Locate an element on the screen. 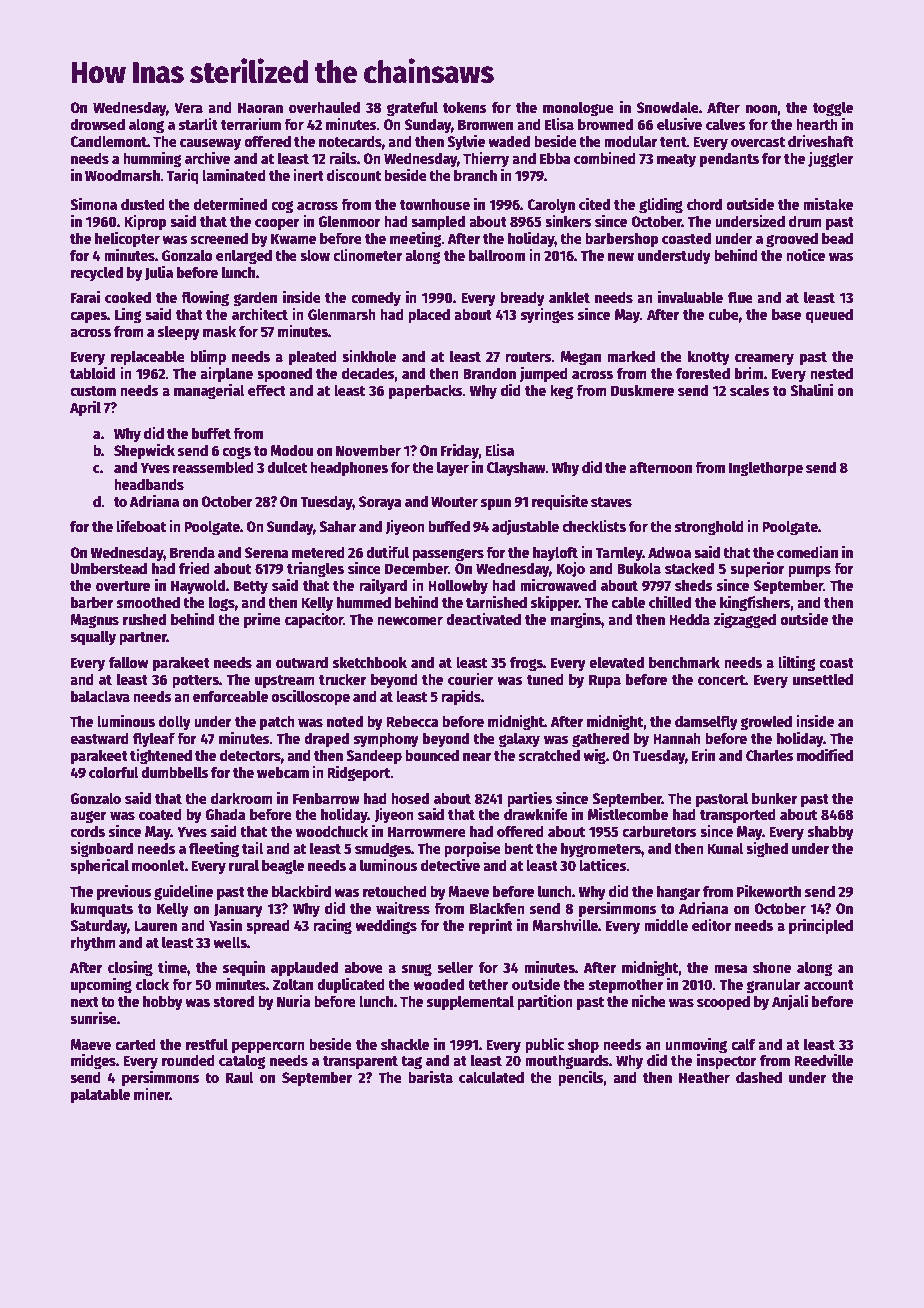 The height and width of the screenshot is (1308, 924). sequin is located at coordinates (244, 968).
